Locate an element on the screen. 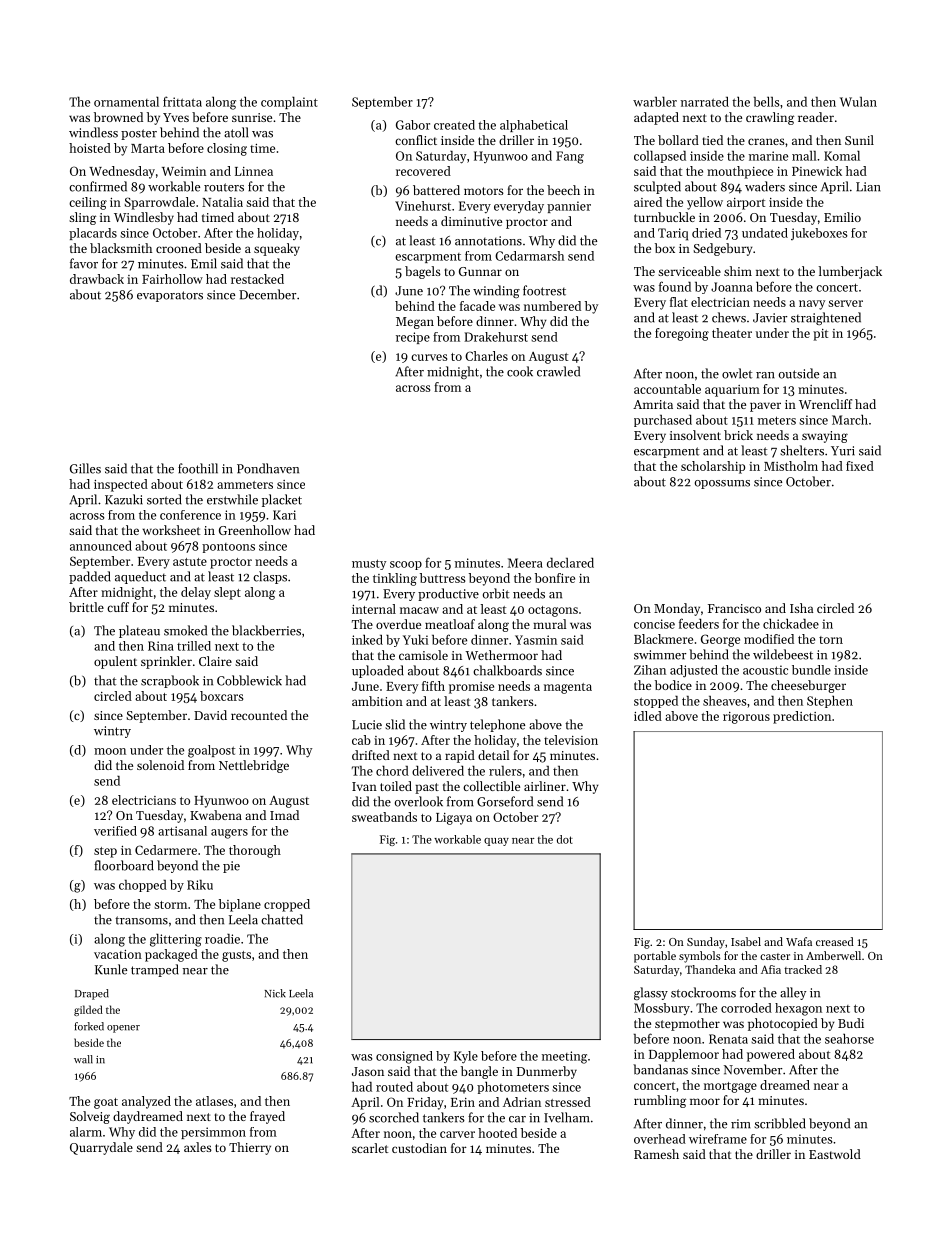 The width and height of the screenshot is (952, 1233). Budi is located at coordinates (851, 1023).
